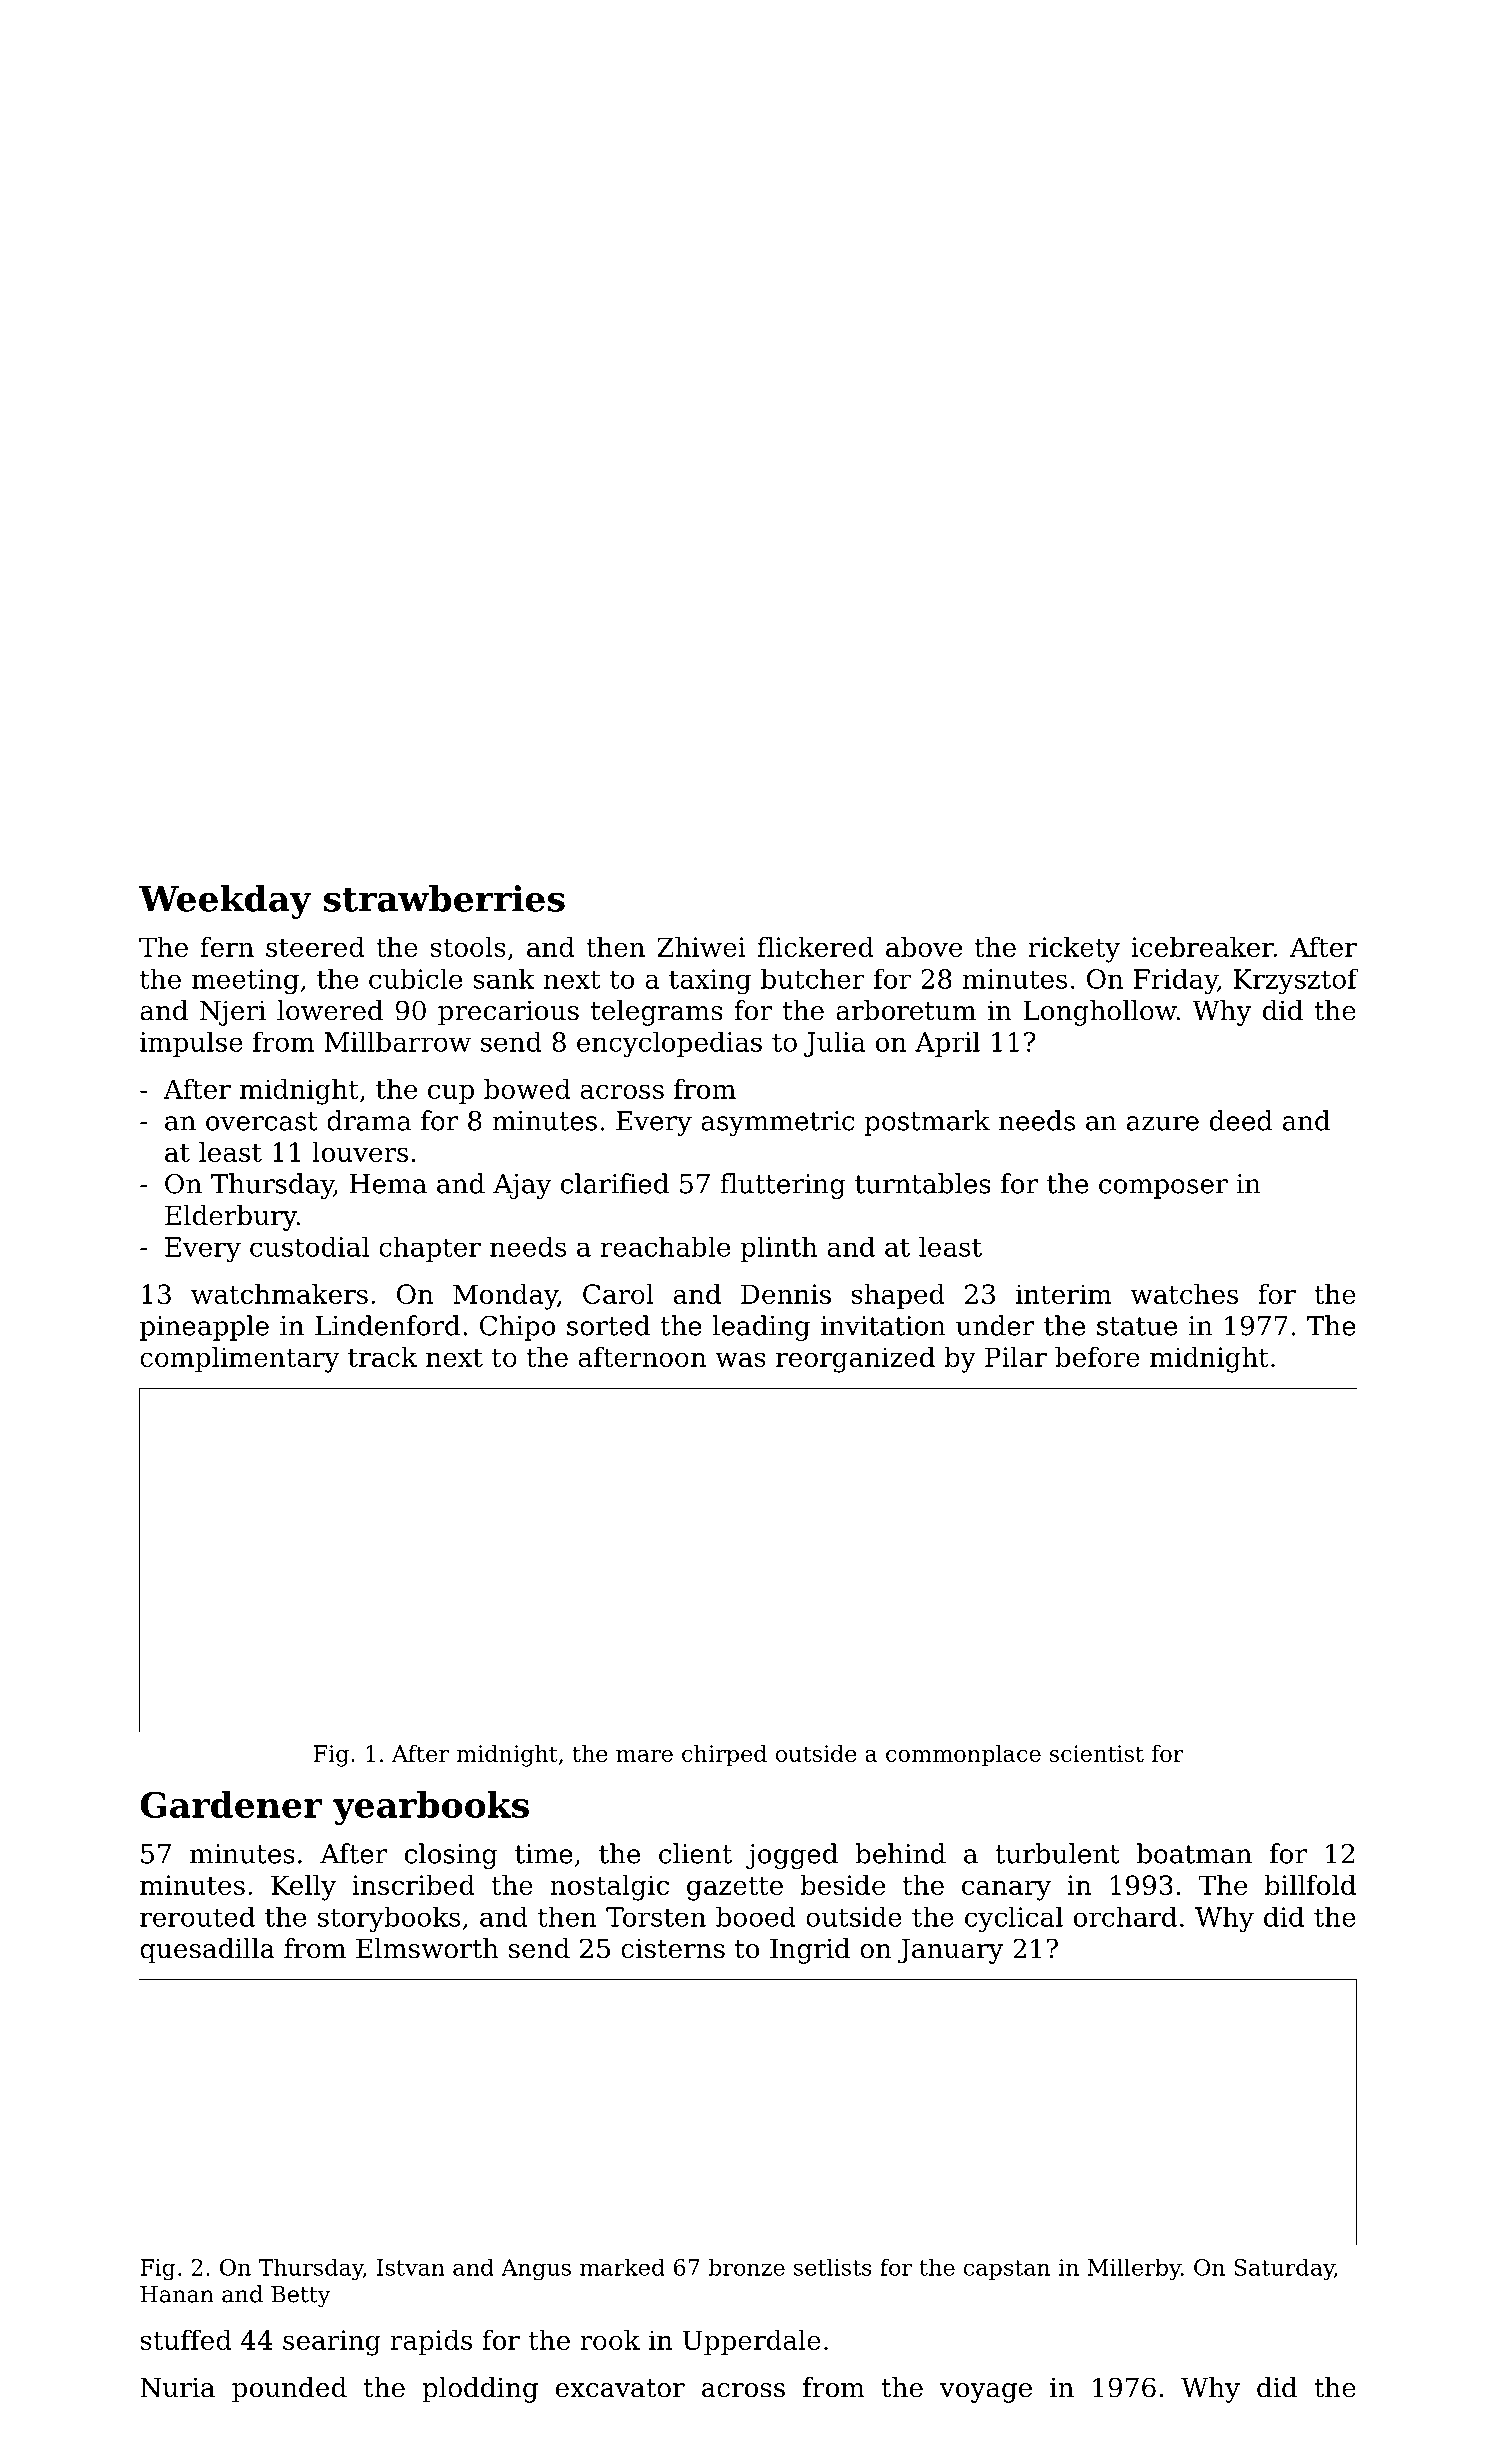  I want to click on Weekday, so click(225, 902).
